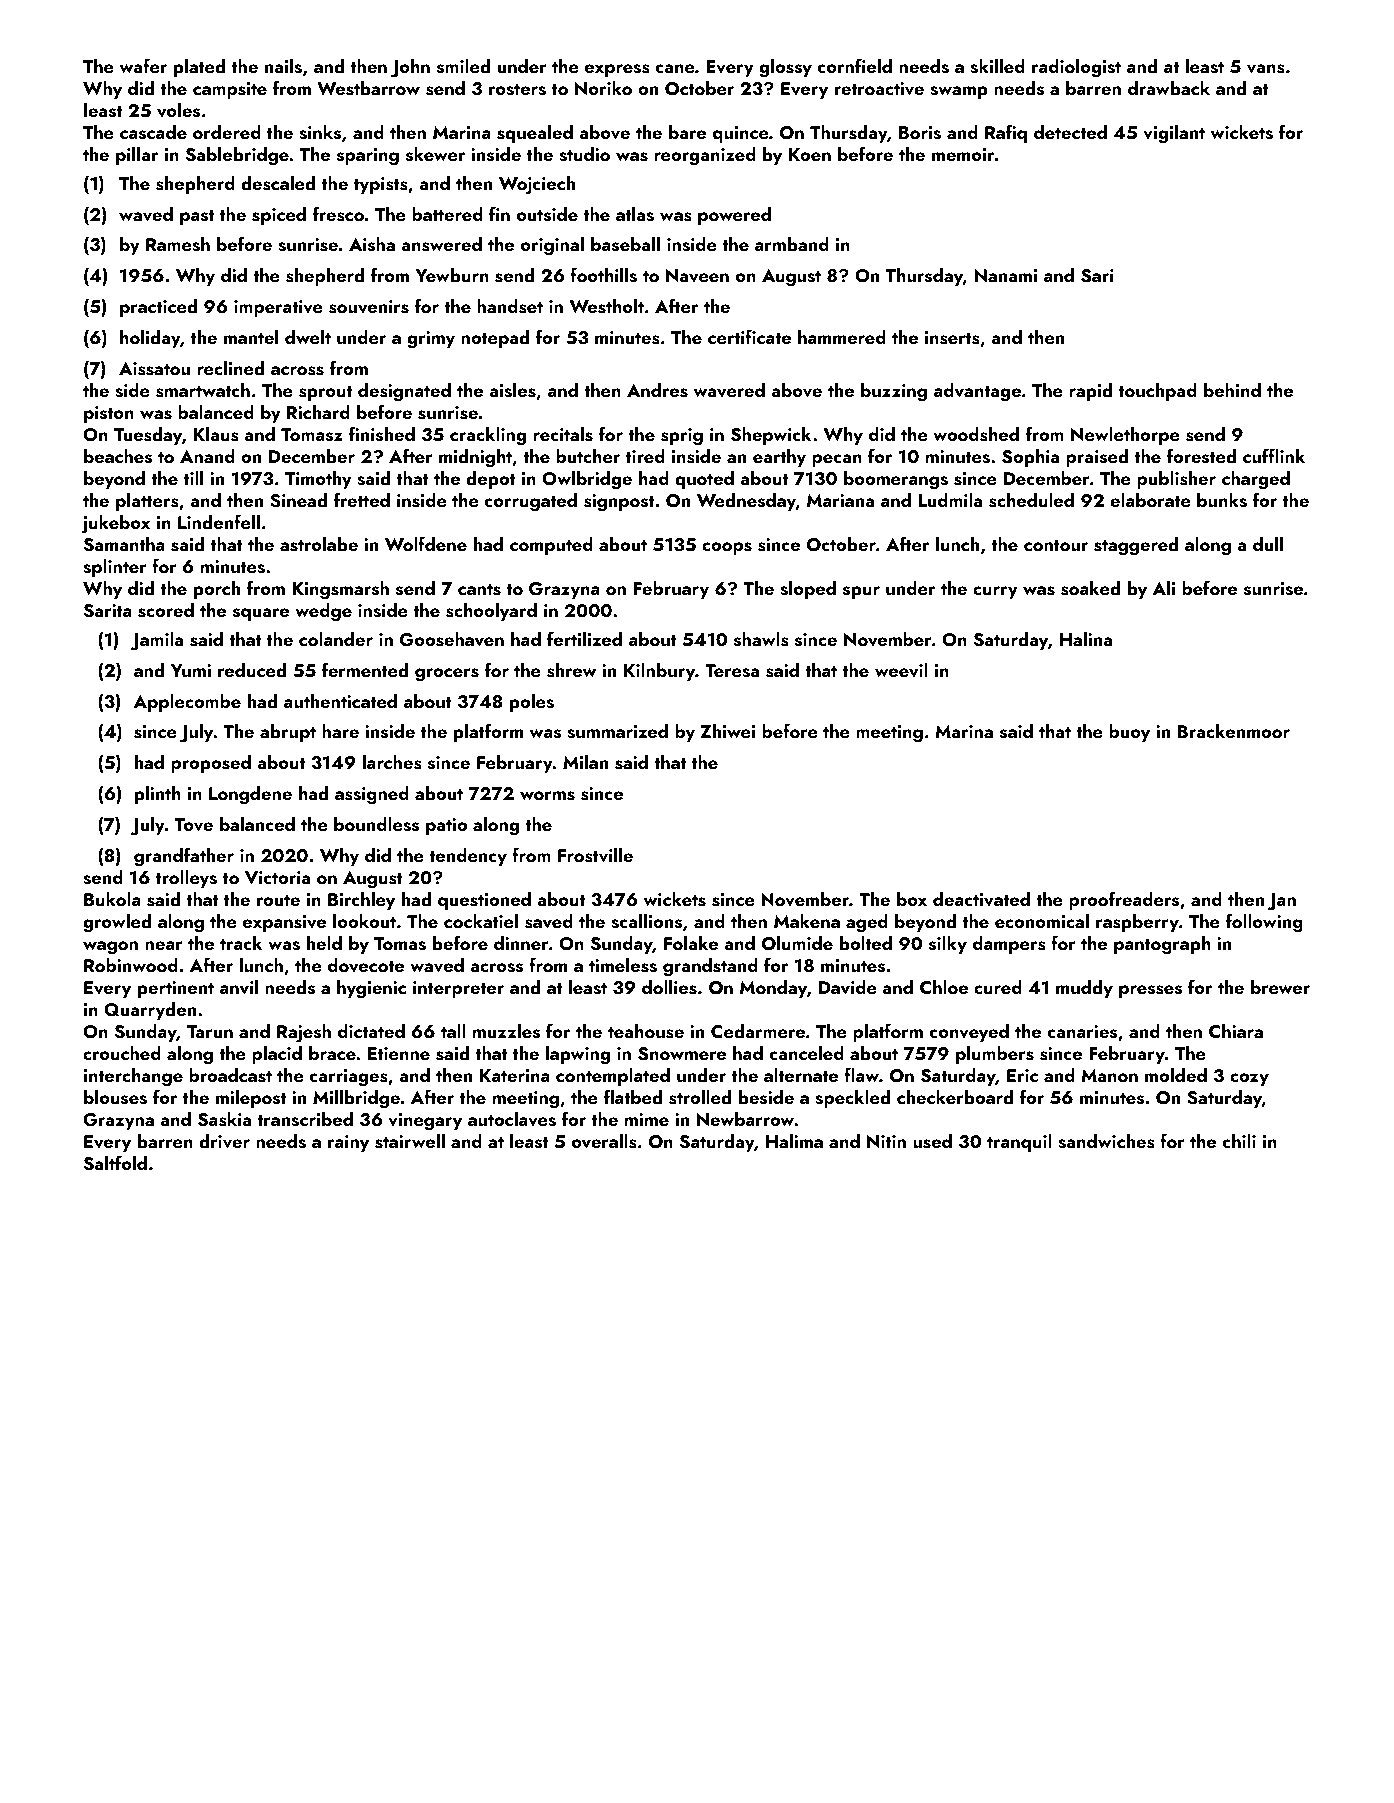 Image resolution: width=1394 pixels, height=1803 pixels. What do you see at coordinates (617, 70) in the image?
I see `express` at bounding box center [617, 70].
